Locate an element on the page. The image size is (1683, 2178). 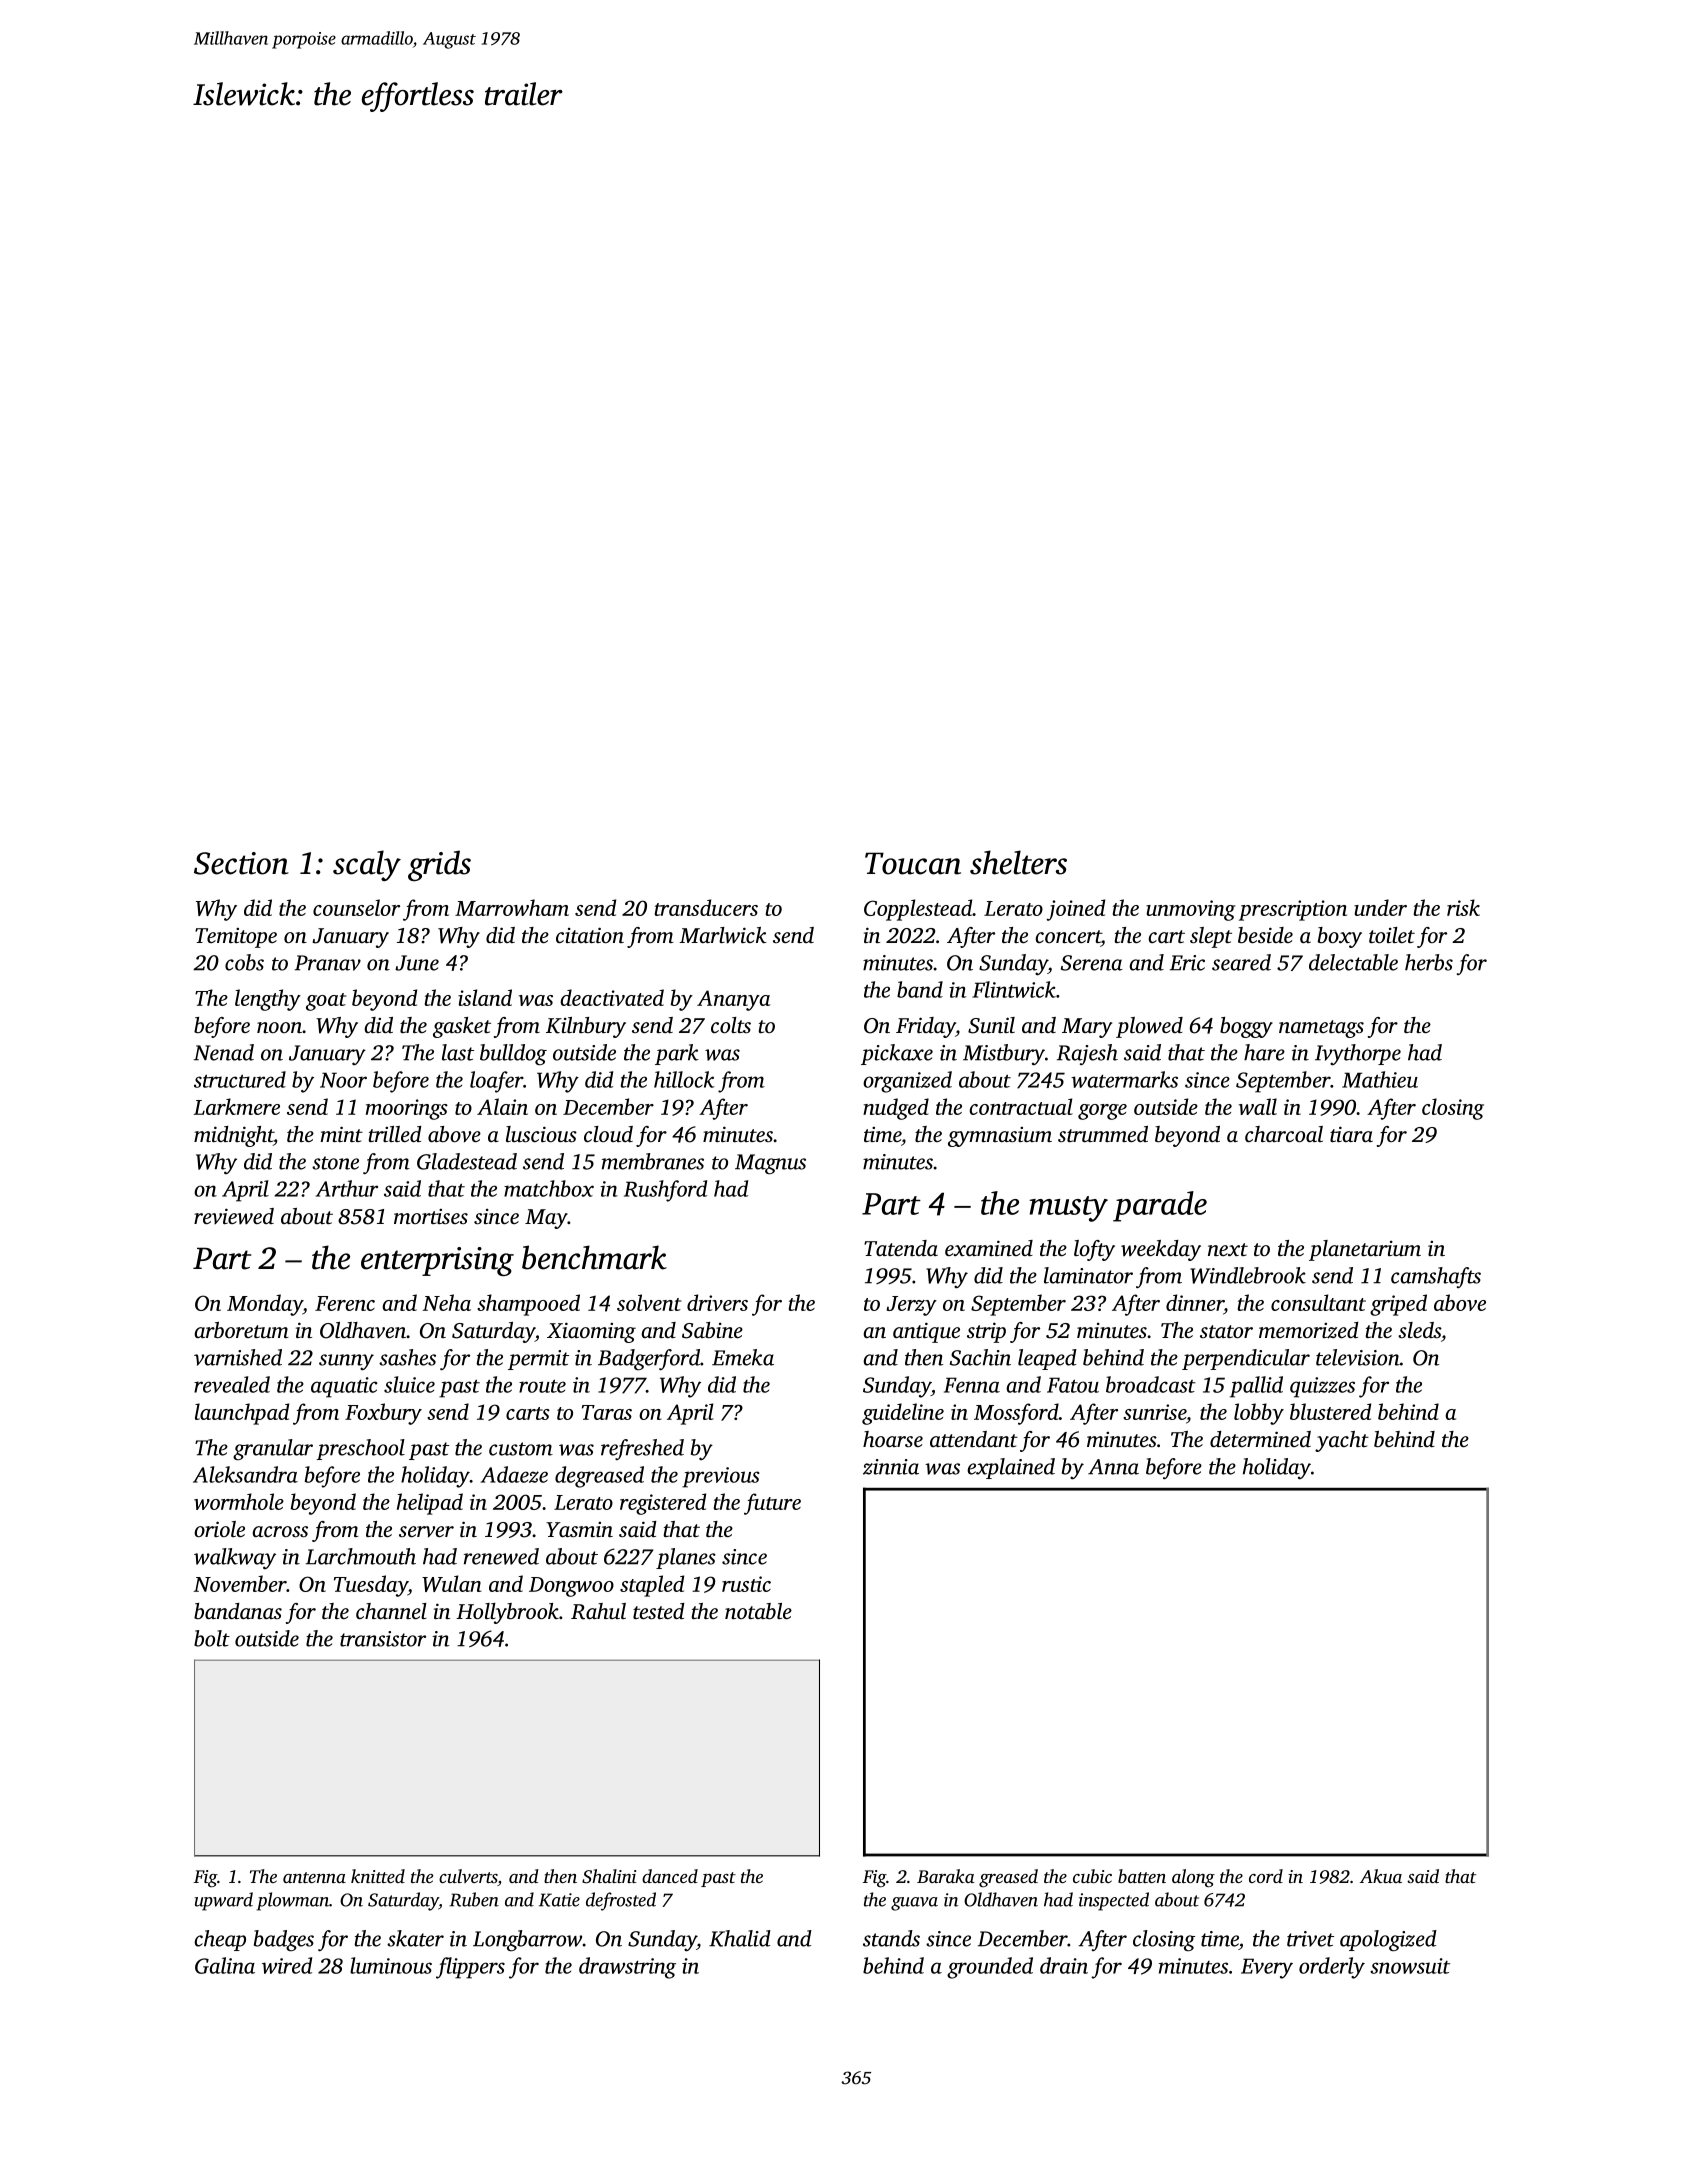
bolt is located at coordinates (212, 1638).
